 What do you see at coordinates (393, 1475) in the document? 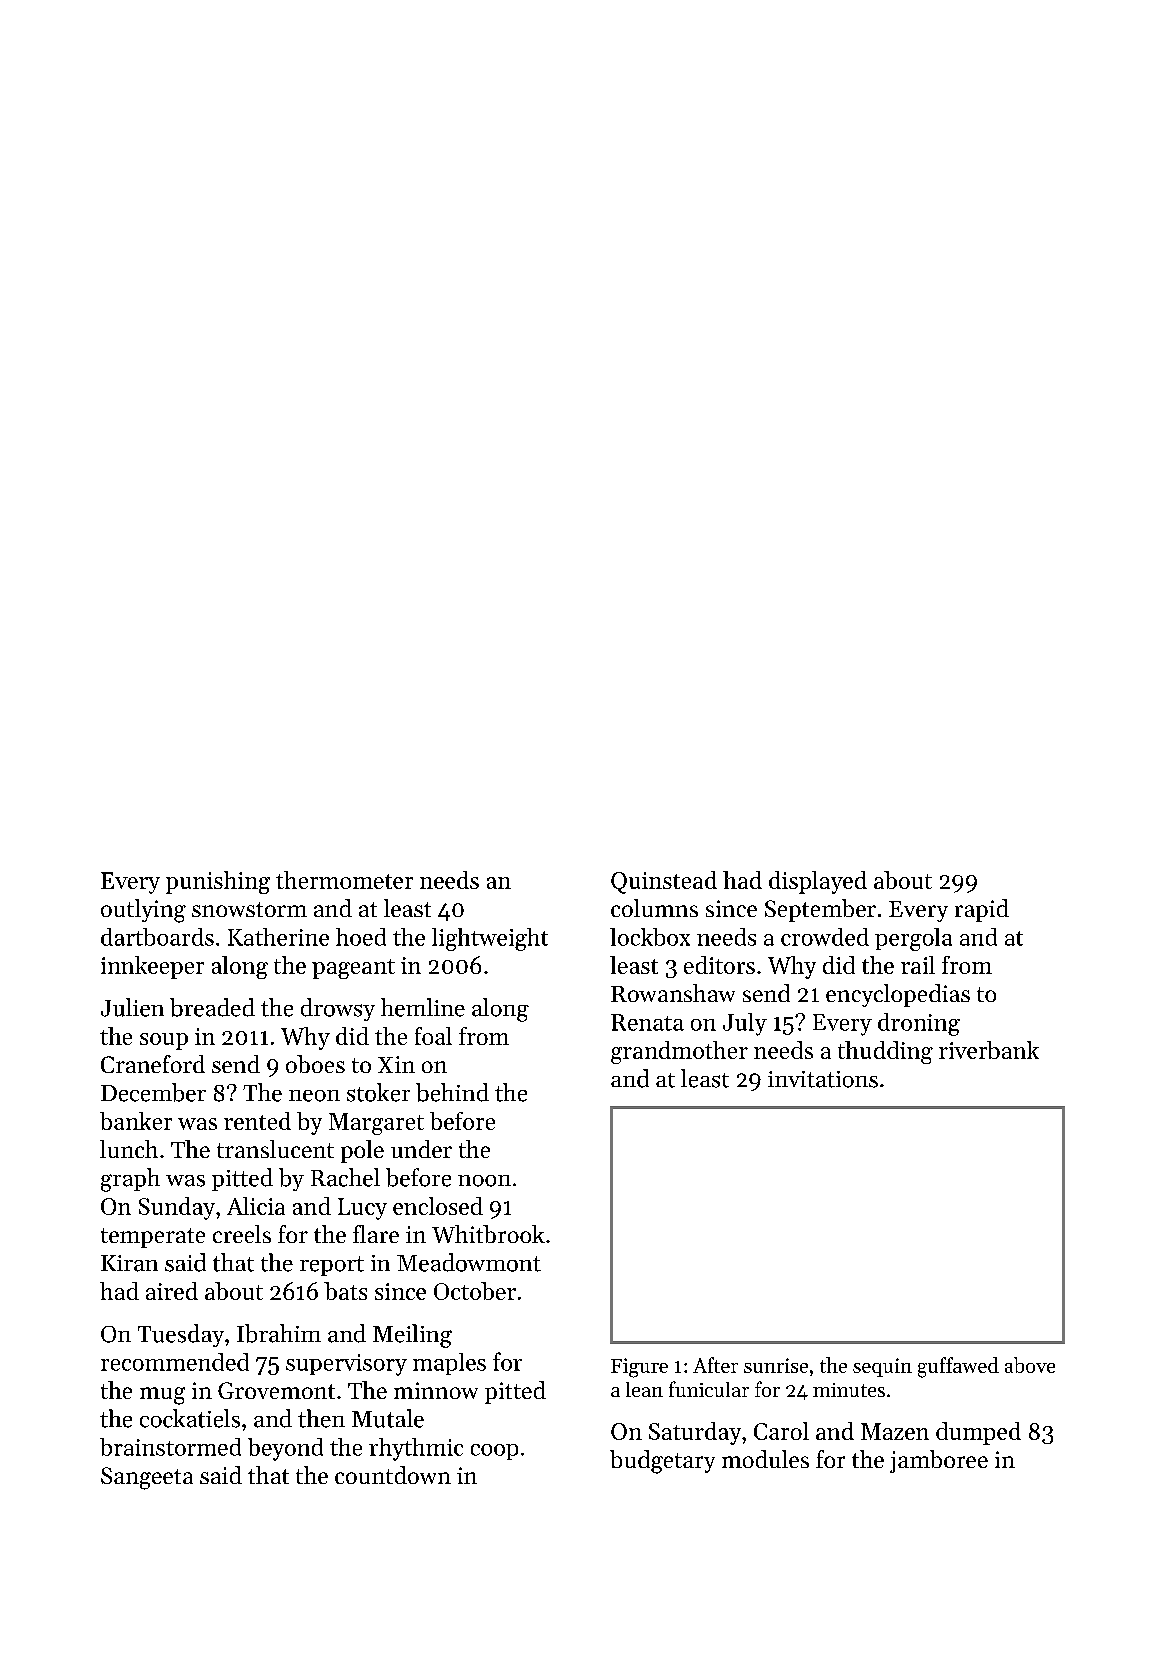
I see `countdown` at bounding box center [393, 1475].
